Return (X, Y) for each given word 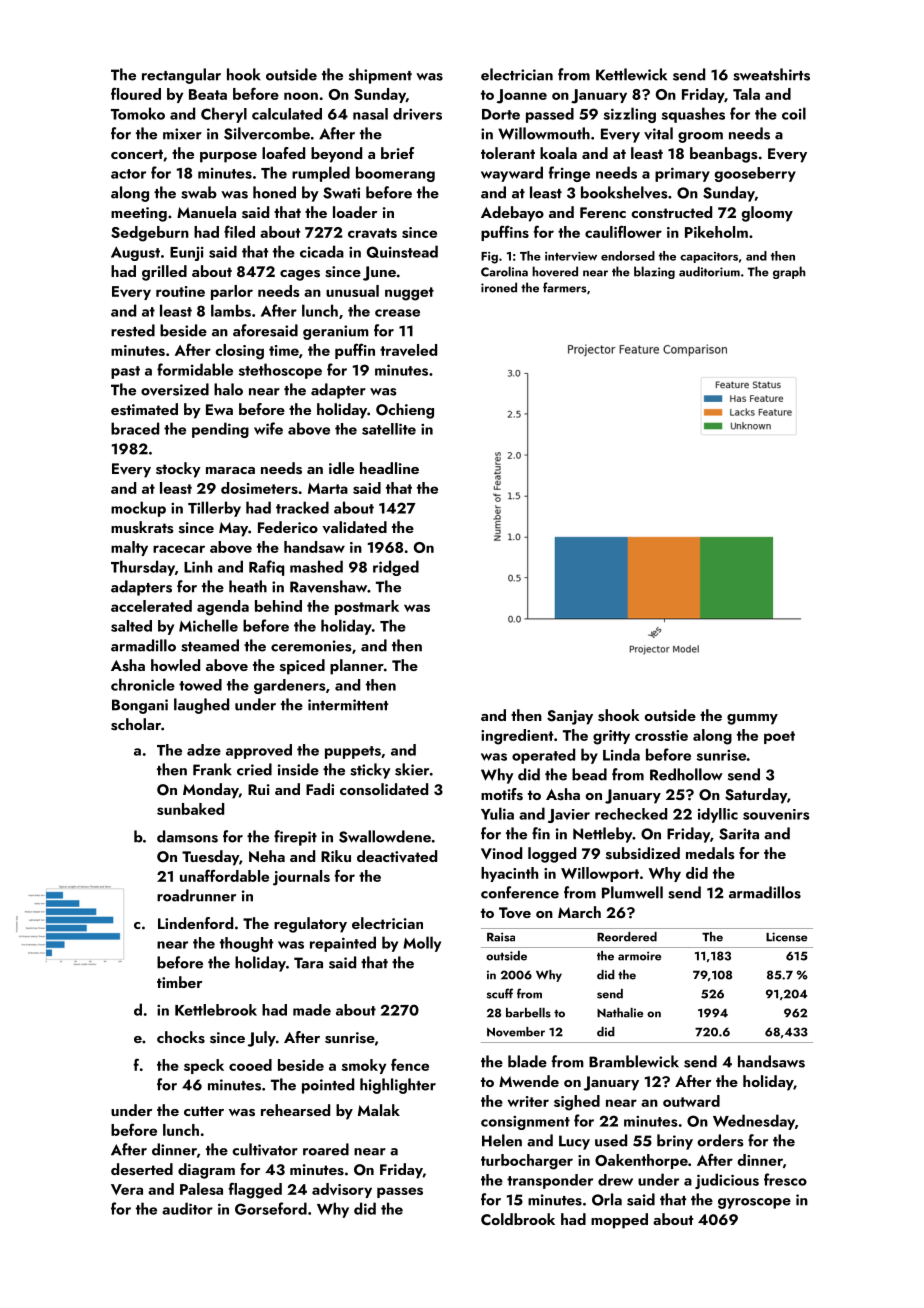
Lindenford (195, 923)
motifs (502, 794)
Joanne (522, 96)
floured (136, 93)
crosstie (661, 735)
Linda (621, 754)
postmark (367, 607)
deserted (142, 1169)
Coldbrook (518, 1219)
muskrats (142, 527)
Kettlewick (631, 74)
